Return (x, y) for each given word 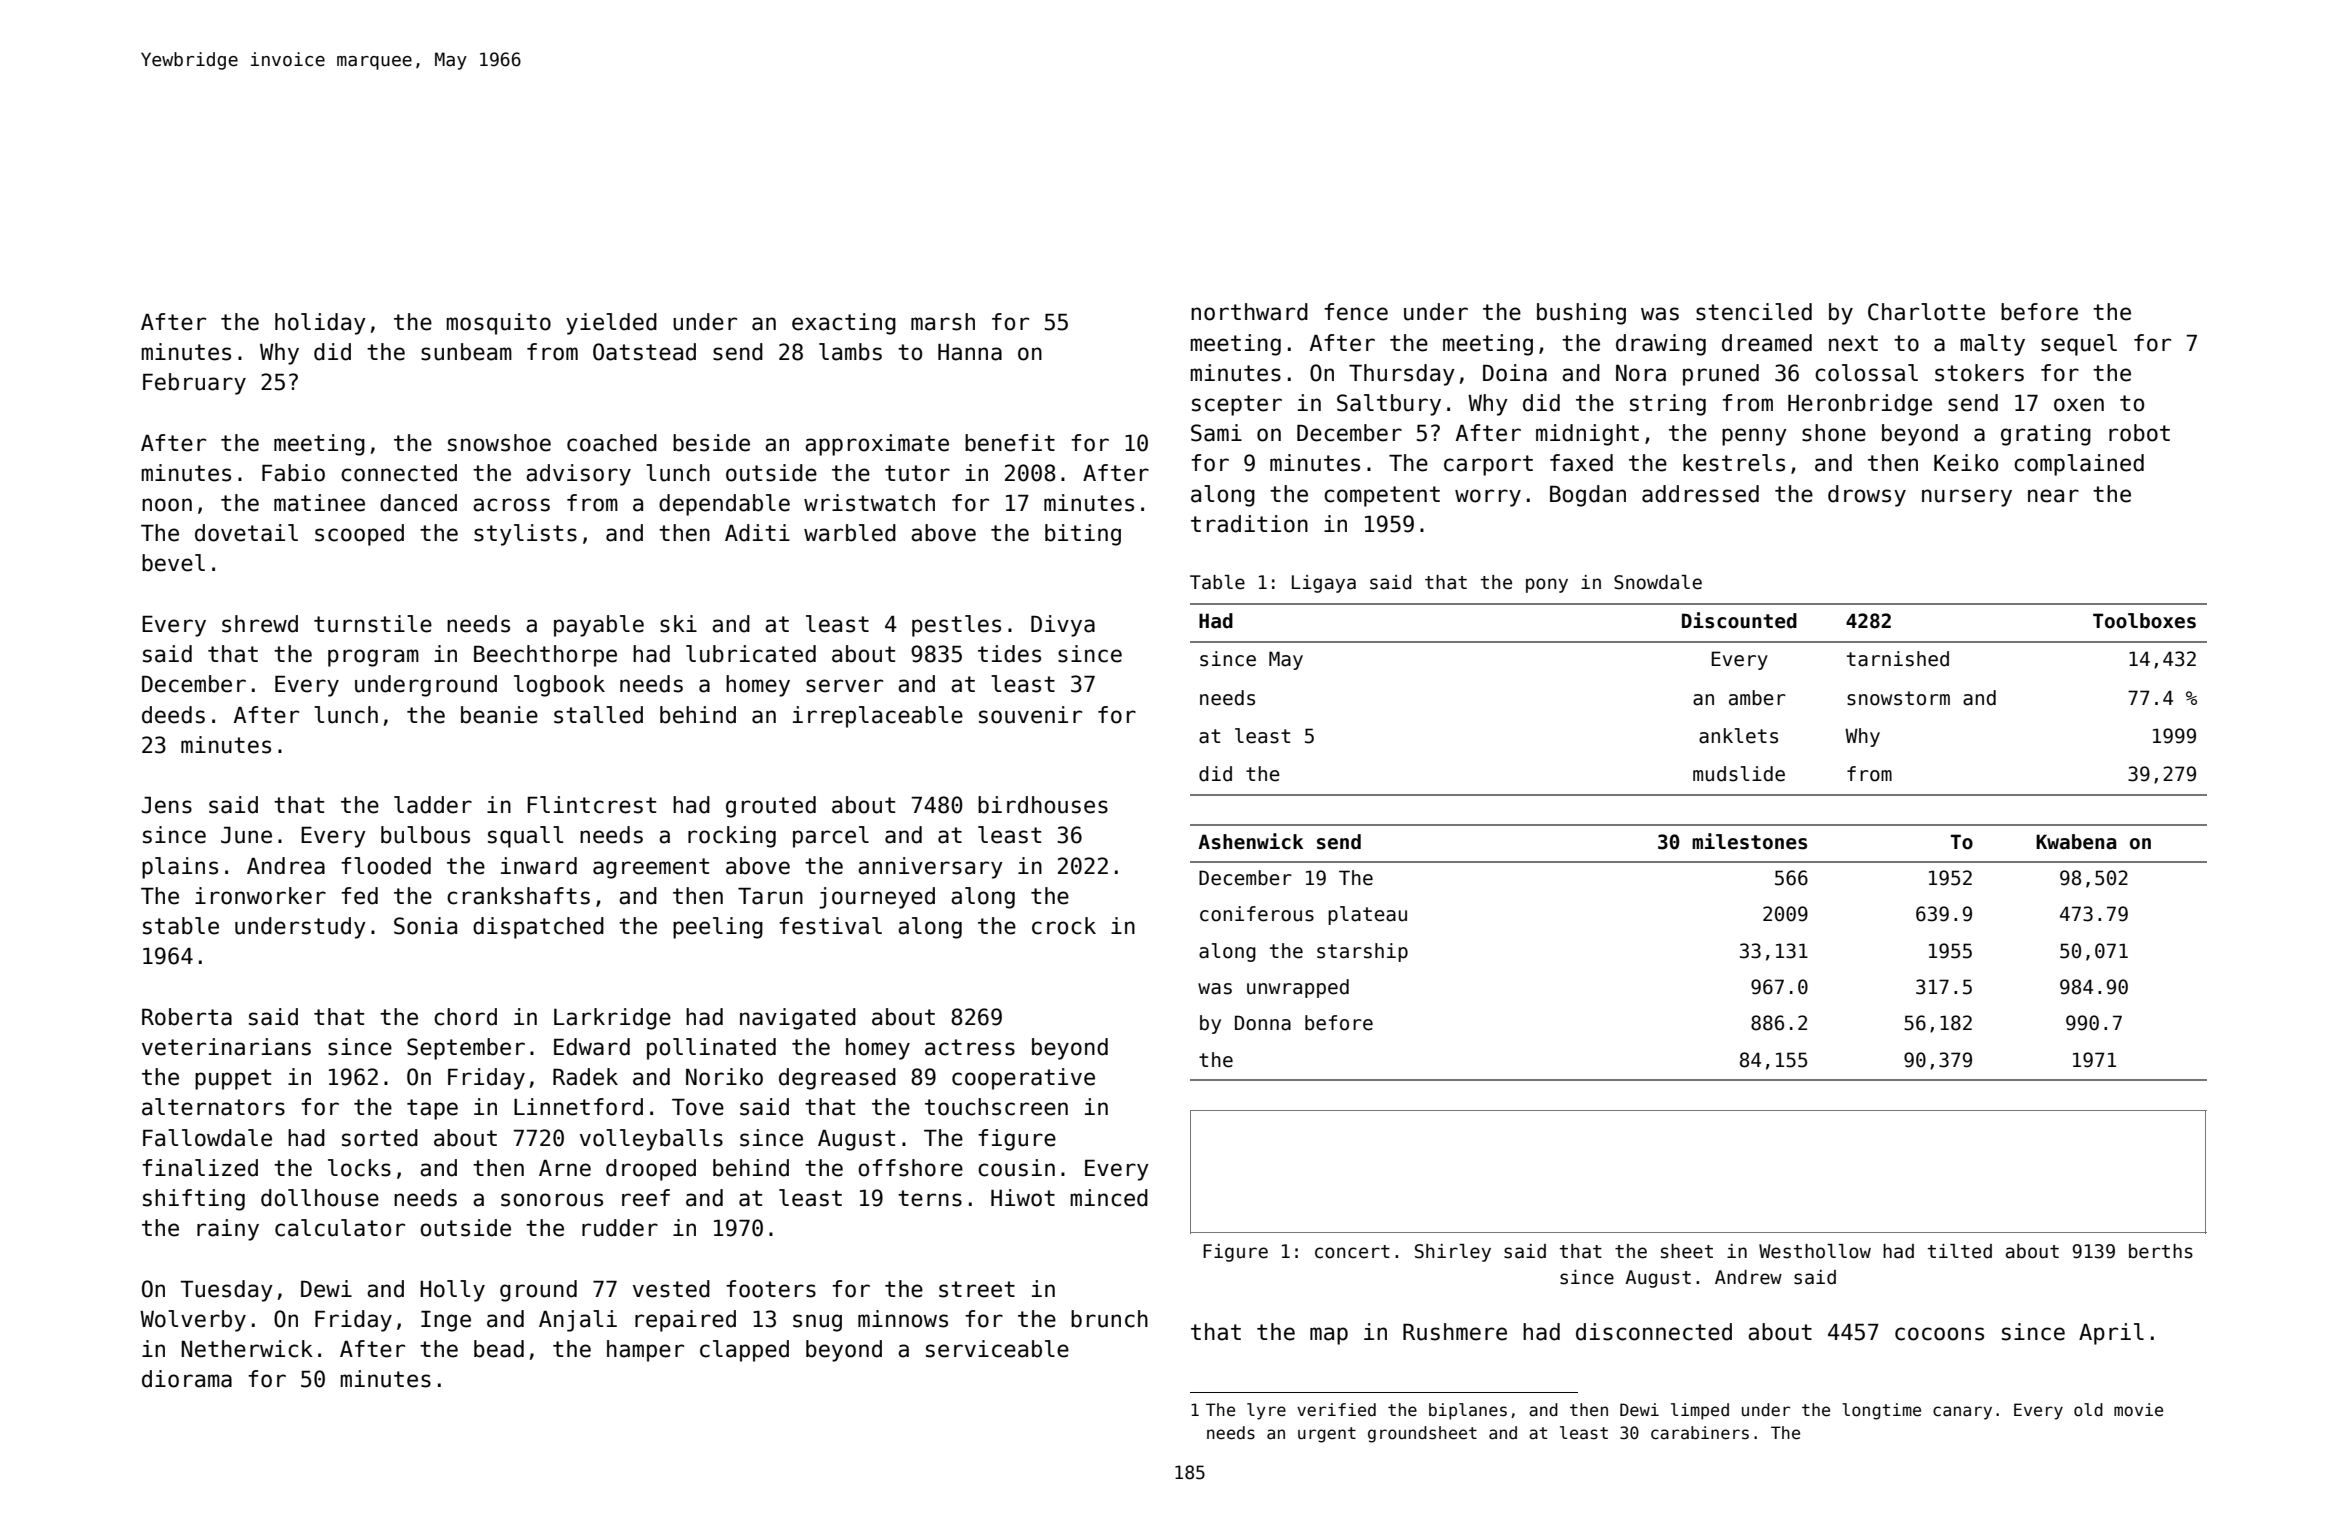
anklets (1738, 736)
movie (2138, 1410)
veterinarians (226, 1047)
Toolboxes (2144, 621)
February (194, 384)
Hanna (970, 352)
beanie (499, 715)
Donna (1263, 1023)
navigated (798, 1019)
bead (499, 1349)
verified (1336, 1410)
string (1668, 405)
